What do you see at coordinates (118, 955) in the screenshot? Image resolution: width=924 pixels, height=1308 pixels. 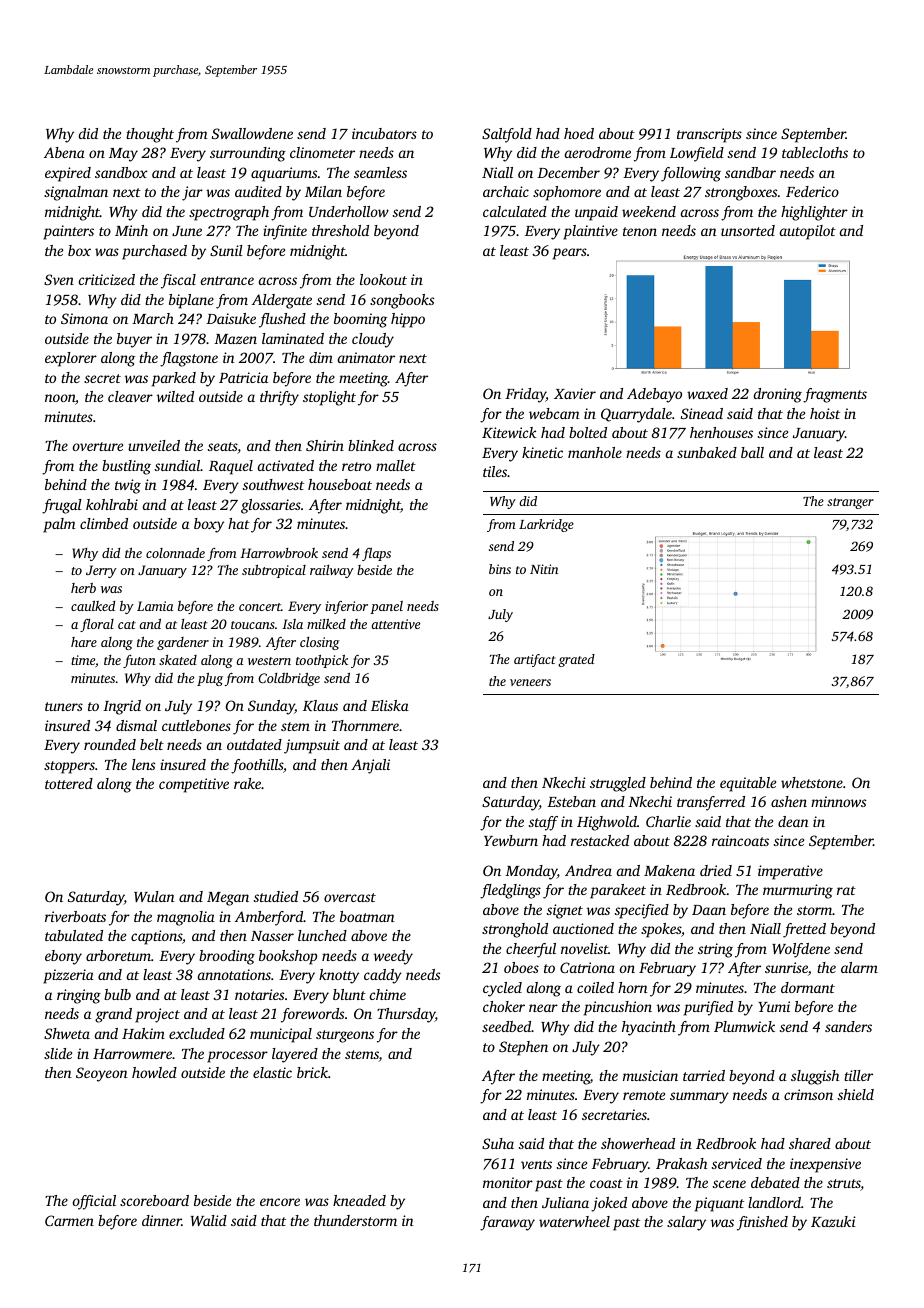 I see `arboretum` at bounding box center [118, 955].
